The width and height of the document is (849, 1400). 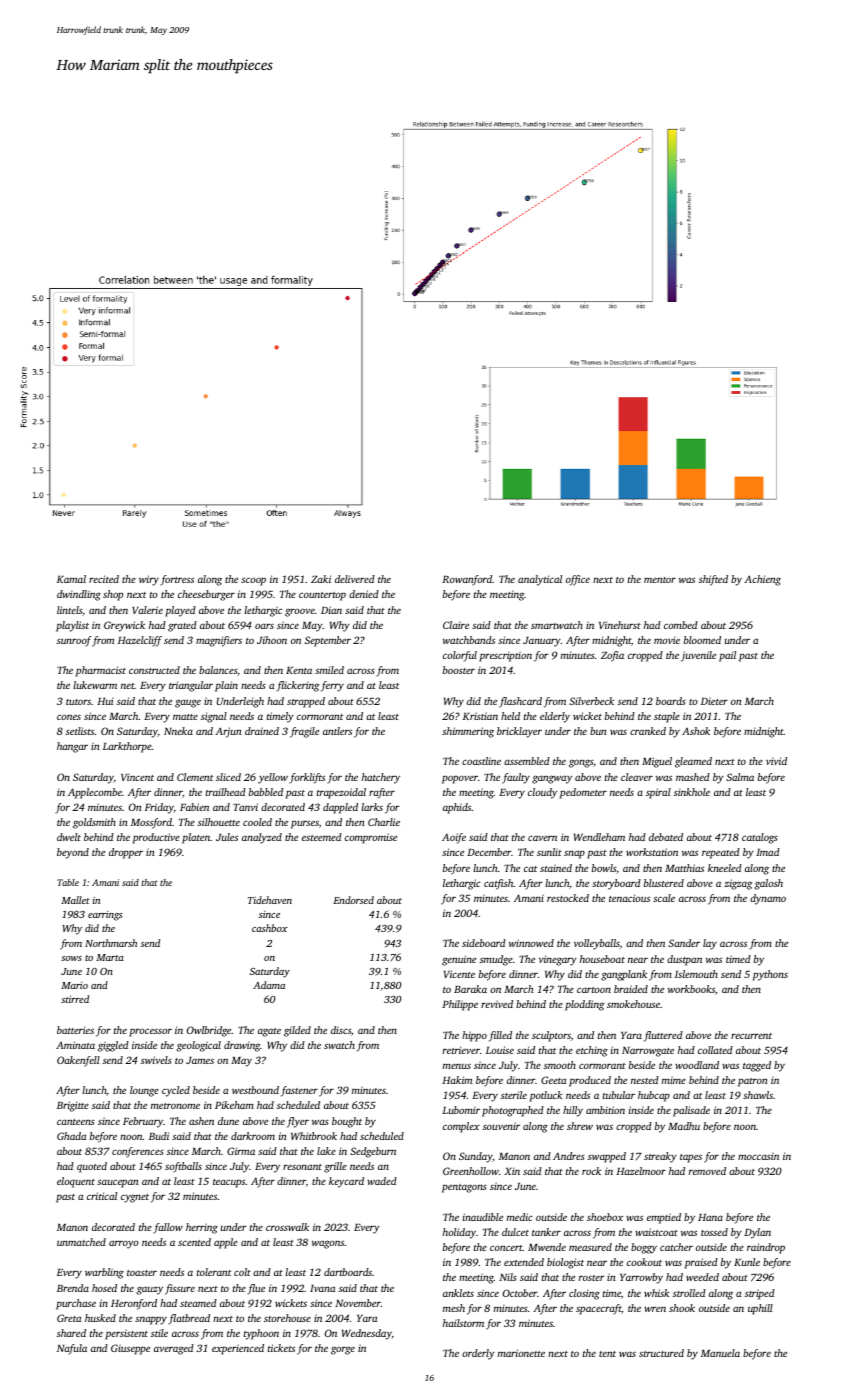 I want to click on Dian, so click(x=331, y=610).
